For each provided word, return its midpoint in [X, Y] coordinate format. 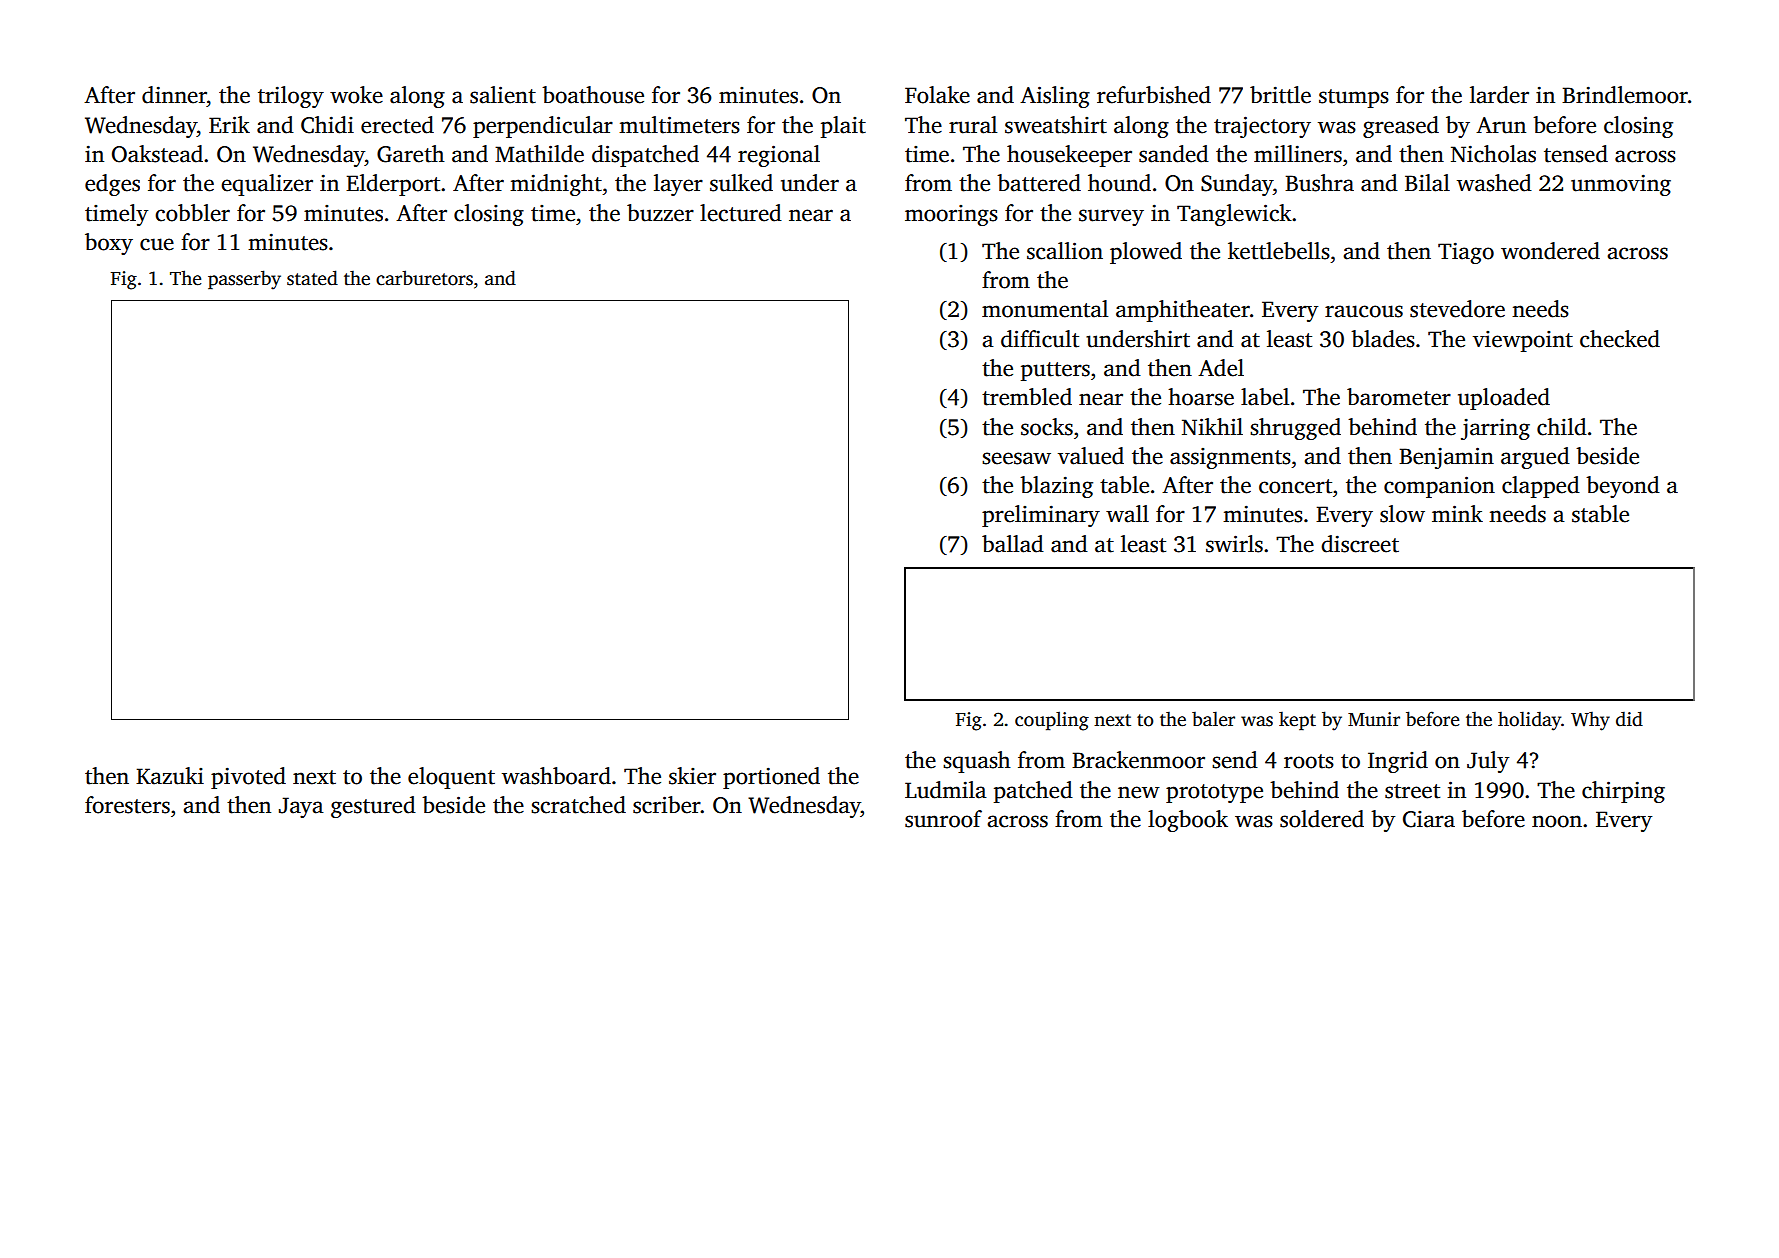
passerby [244, 280]
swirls [1234, 544]
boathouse [593, 95]
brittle [1280, 95]
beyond [1623, 487]
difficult [1040, 339]
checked [1620, 339]
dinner [174, 95]
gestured [373, 807]
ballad [1013, 544]
